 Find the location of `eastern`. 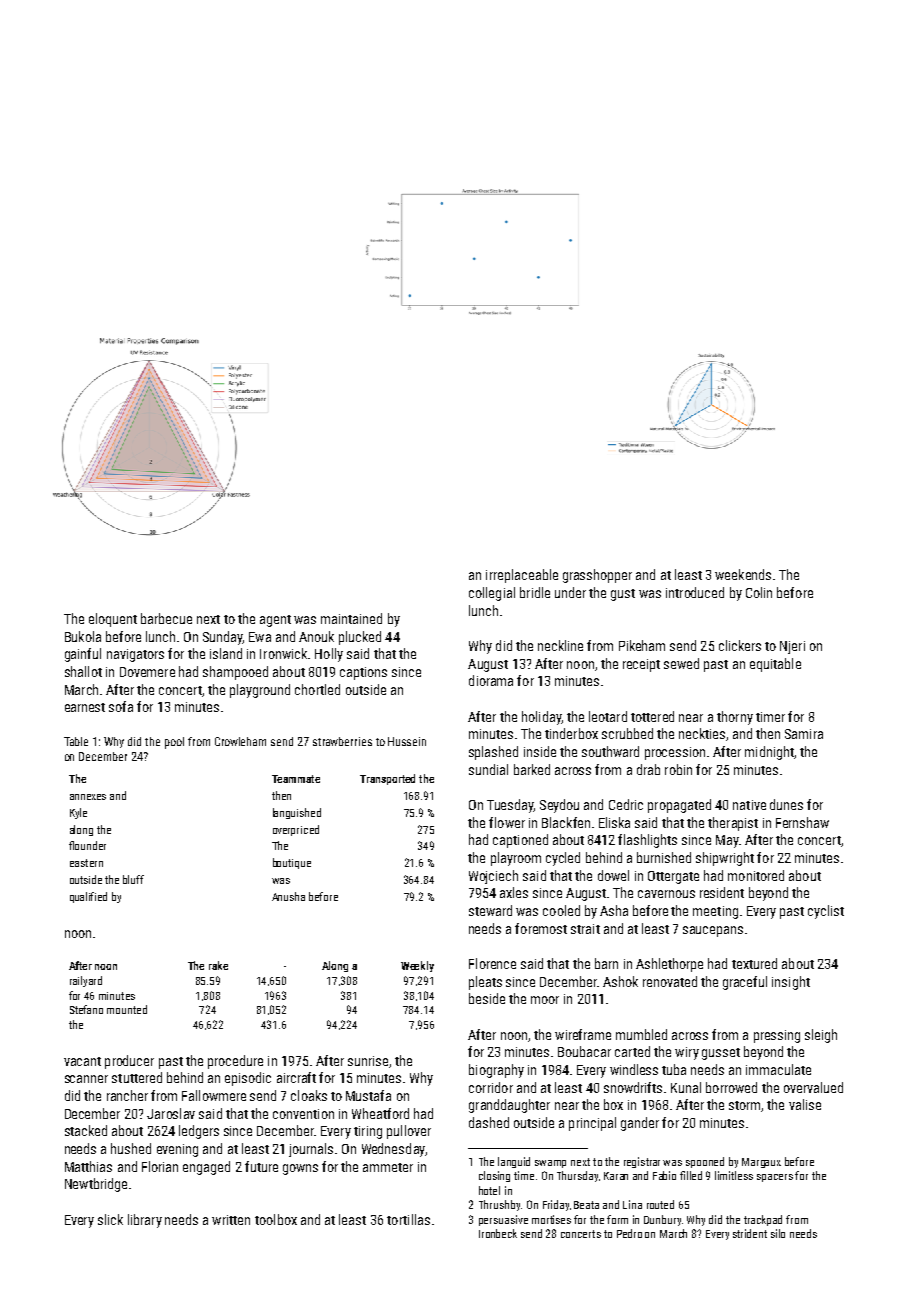

eastern is located at coordinates (86, 863).
